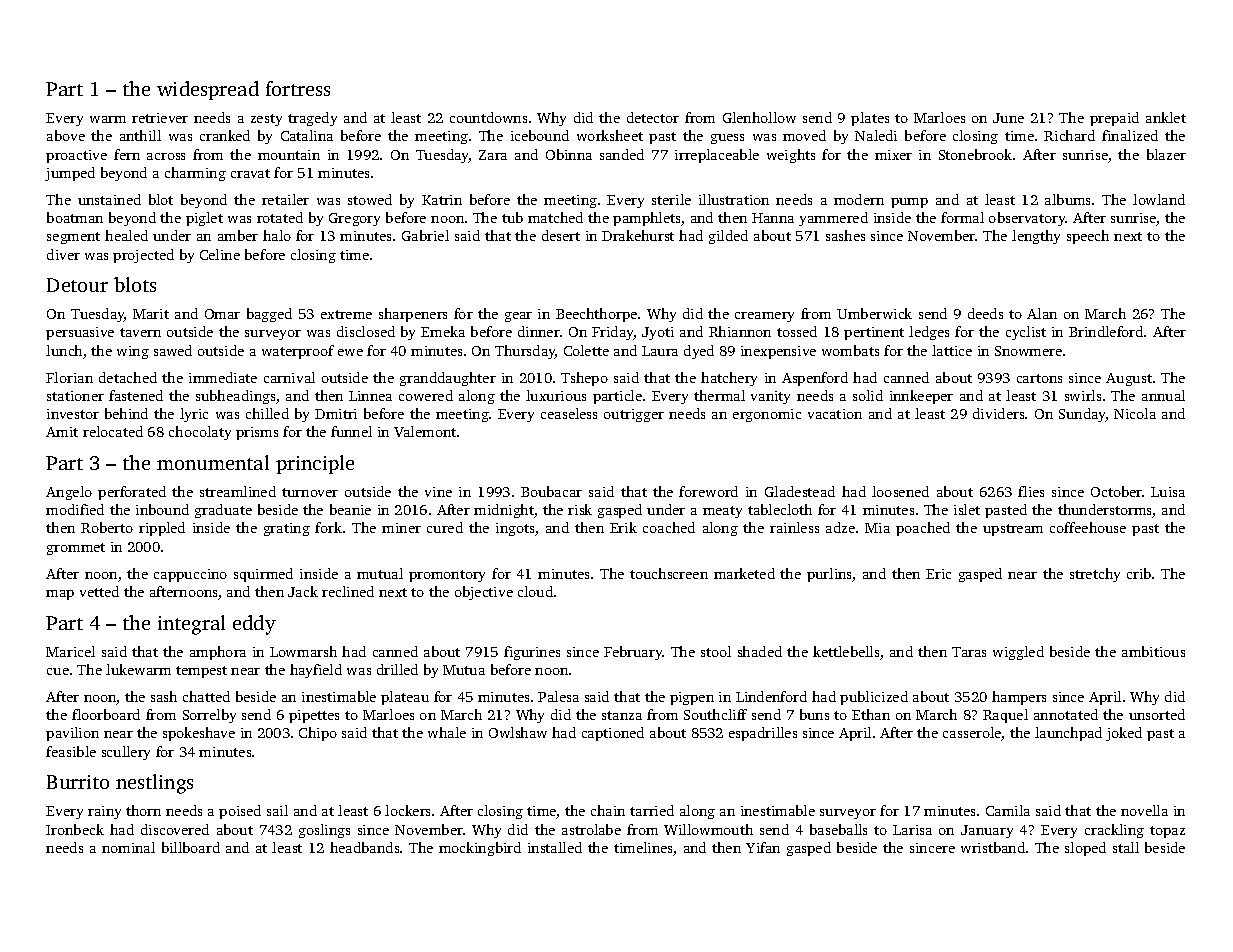  Describe the element at coordinates (1157, 714) in the image. I see `unsorted` at that location.
